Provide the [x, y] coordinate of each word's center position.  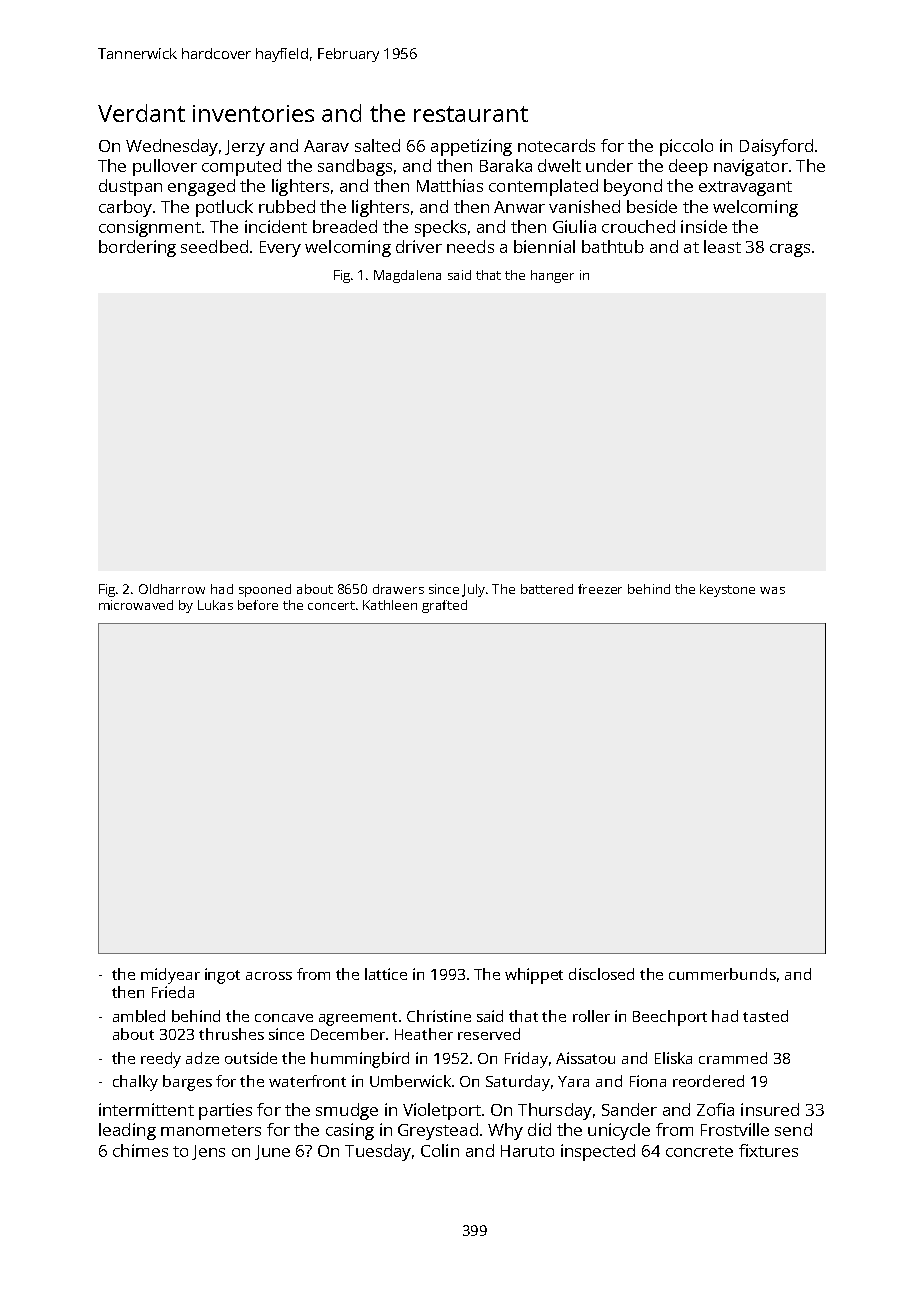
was [772, 590]
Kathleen [390, 605]
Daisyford [776, 147]
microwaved [136, 605]
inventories [253, 113]
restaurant [471, 114]
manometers [211, 1130]
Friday [526, 1060]
